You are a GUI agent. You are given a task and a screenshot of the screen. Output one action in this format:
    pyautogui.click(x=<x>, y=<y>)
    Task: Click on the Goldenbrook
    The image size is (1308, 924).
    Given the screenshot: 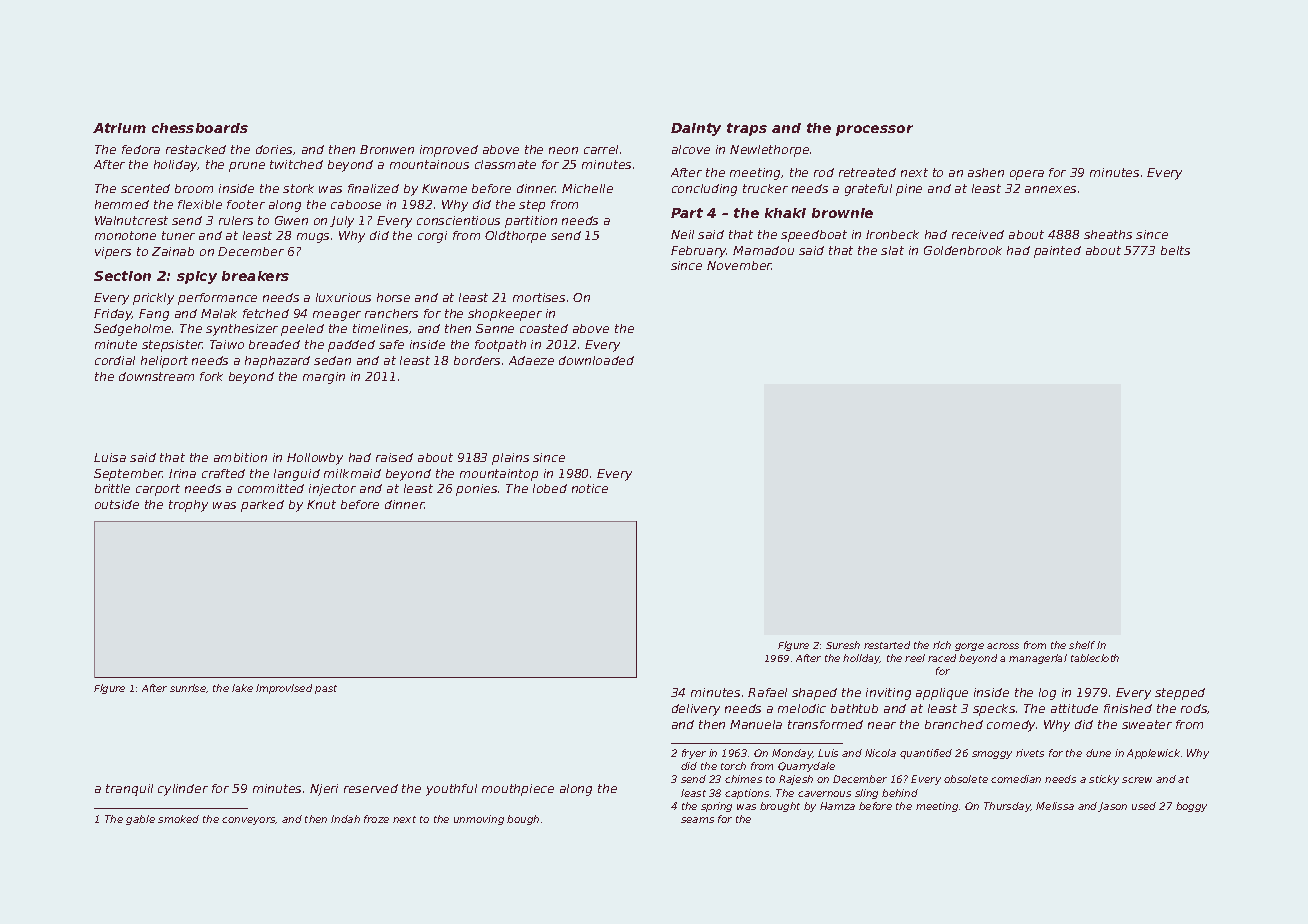 What is the action you would take?
    pyautogui.click(x=963, y=250)
